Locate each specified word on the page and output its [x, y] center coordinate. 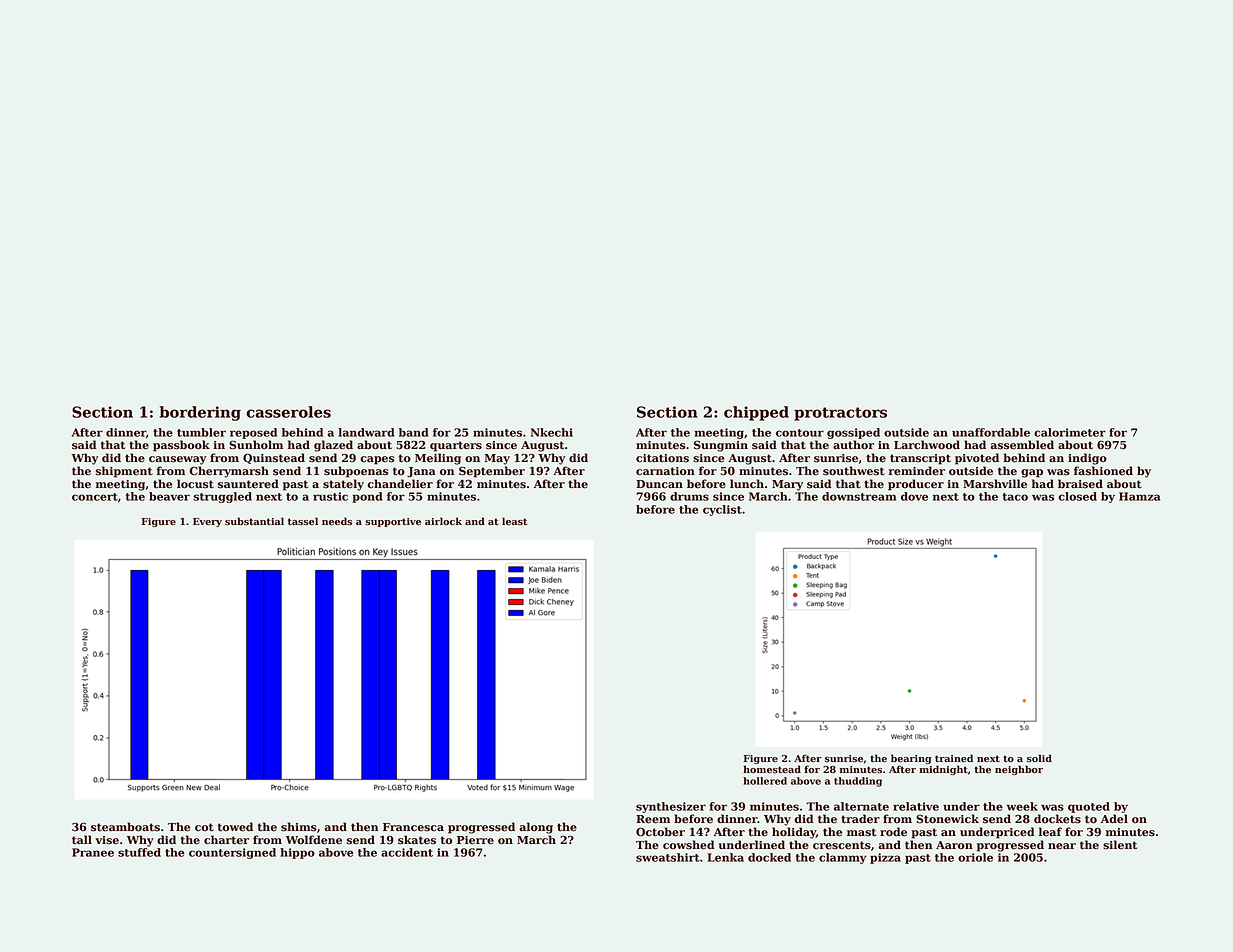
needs [337, 521]
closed [1077, 496]
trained [954, 758]
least [514, 521]
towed [235, 827]
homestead [772, 769]
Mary [787, 485]
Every [207, 522]
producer [916, 485]
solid [1039, 758]
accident [407, 852]
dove [914, 496]
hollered [765, 781]
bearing [911, 759]
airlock [443, 521]
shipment [124, 472]
